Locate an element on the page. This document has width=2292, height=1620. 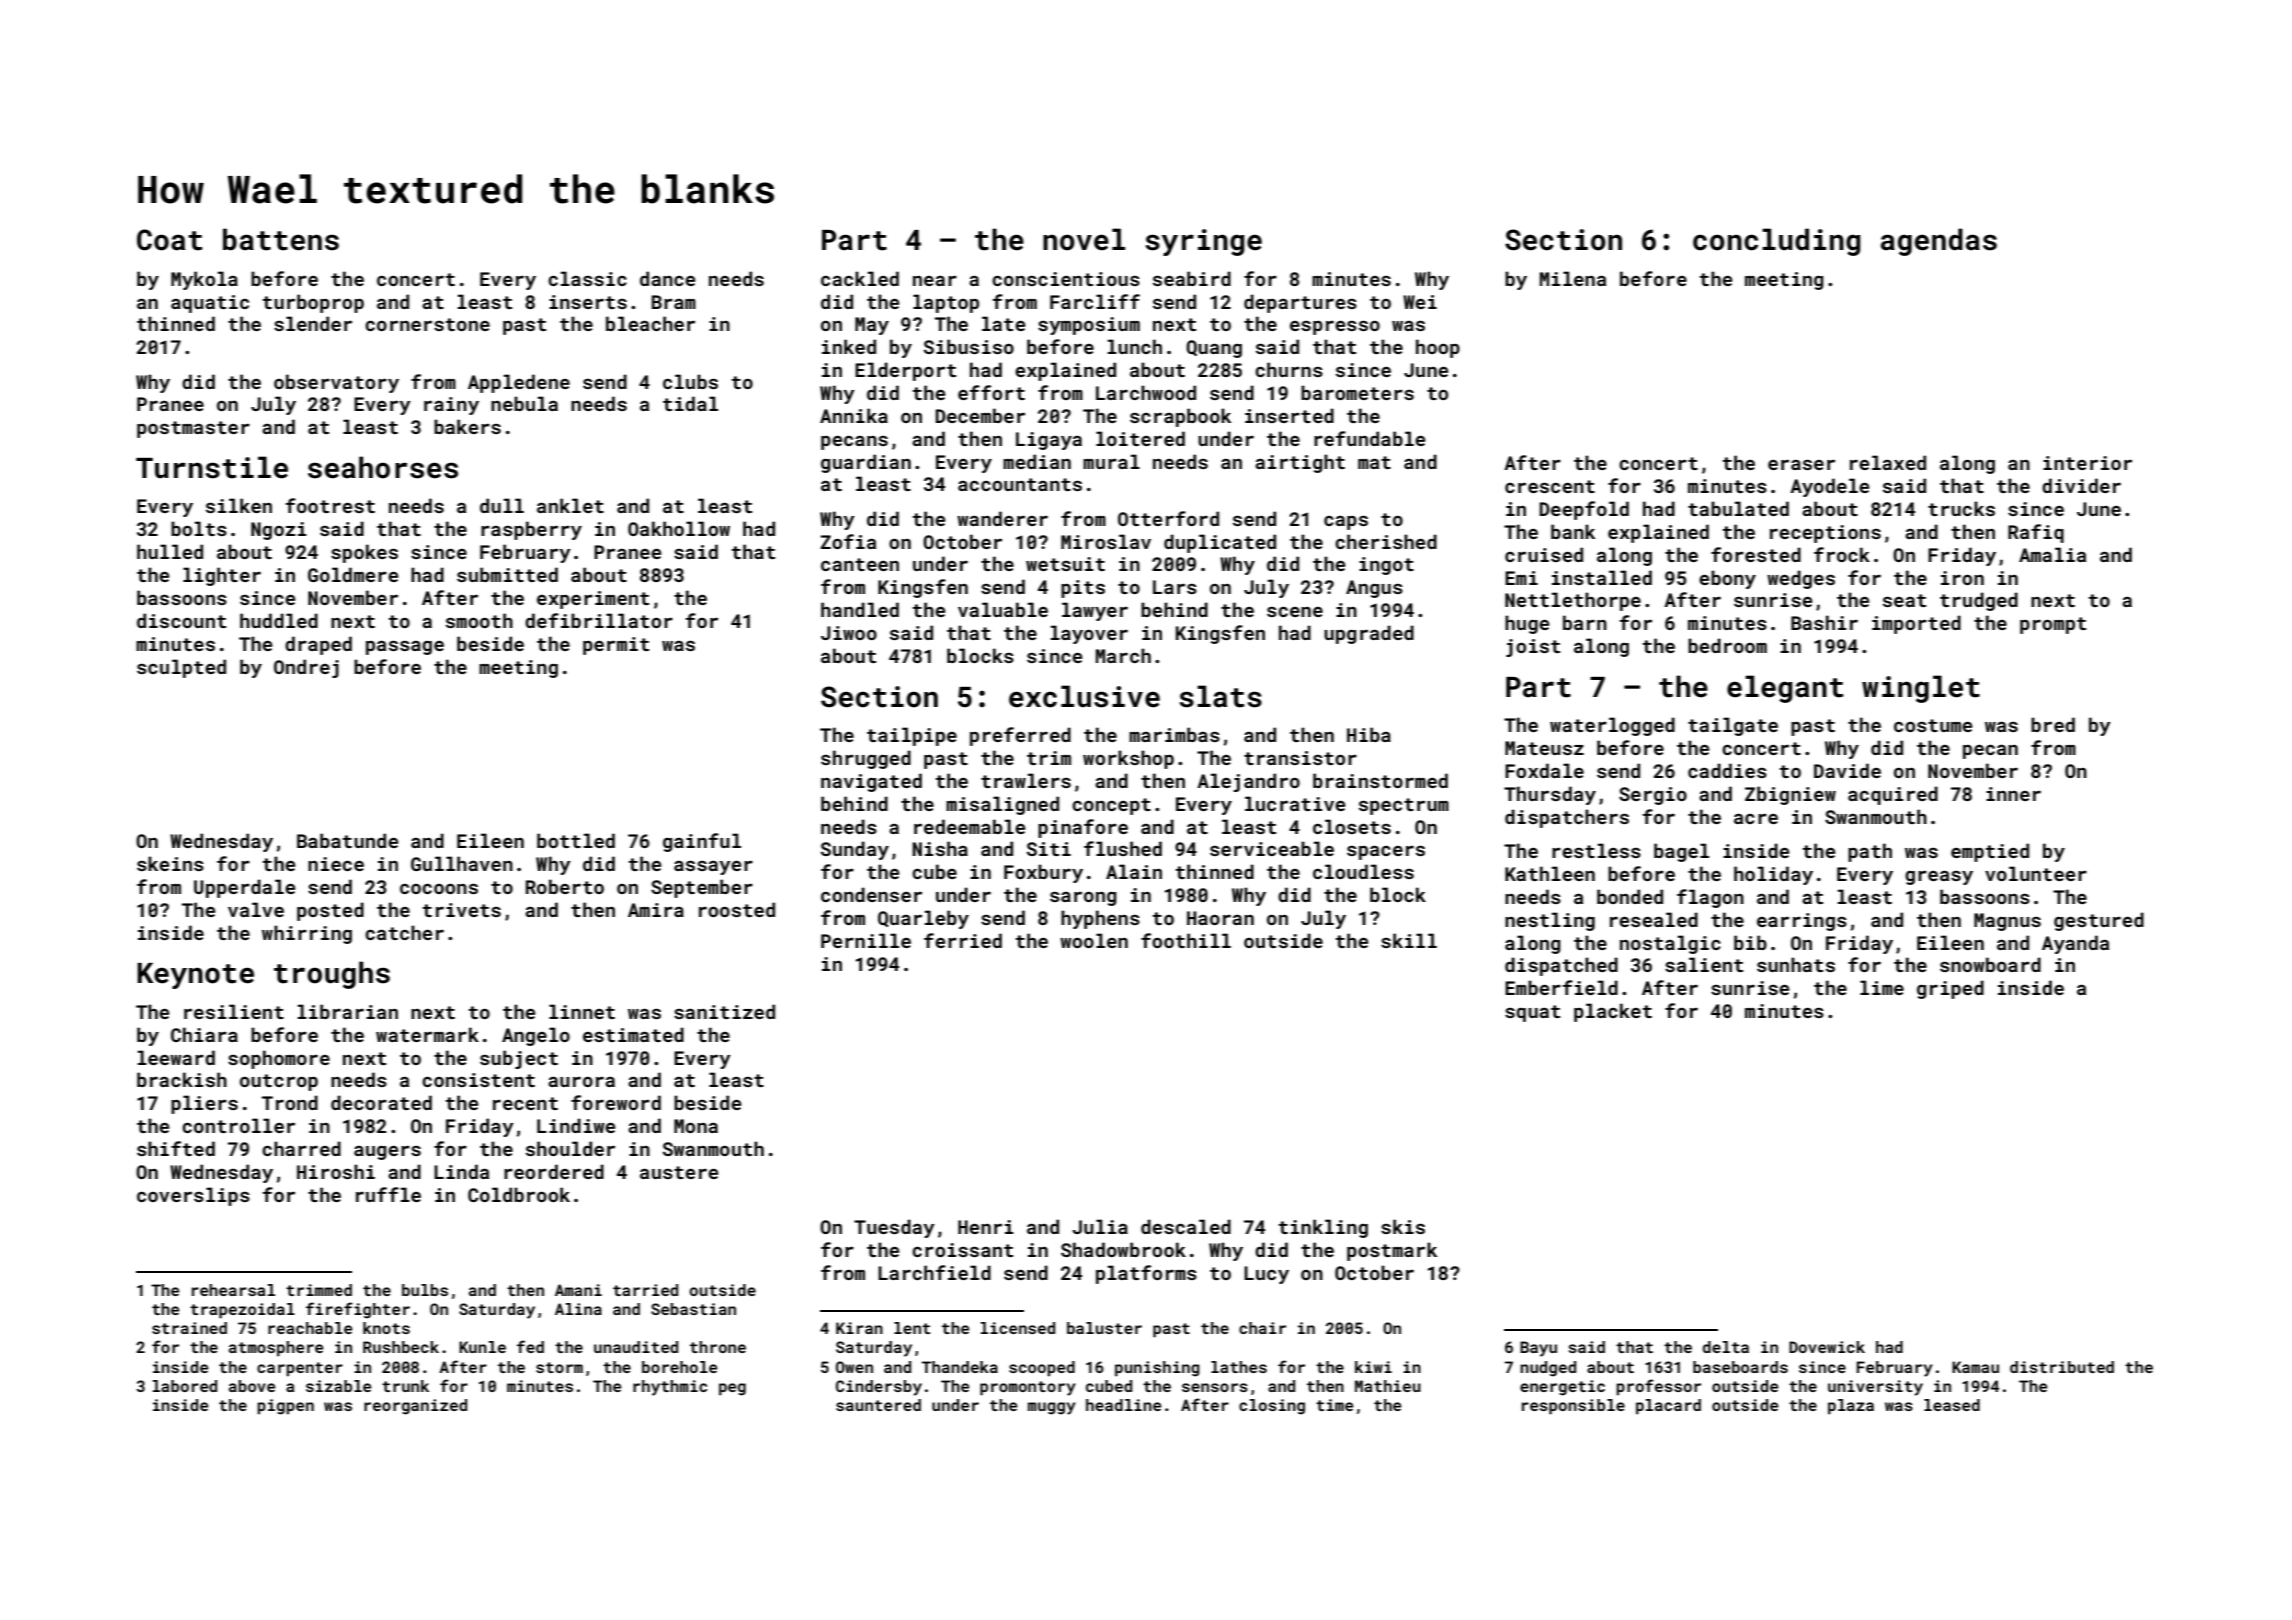
novel is located at coordinates (1084, 239).
